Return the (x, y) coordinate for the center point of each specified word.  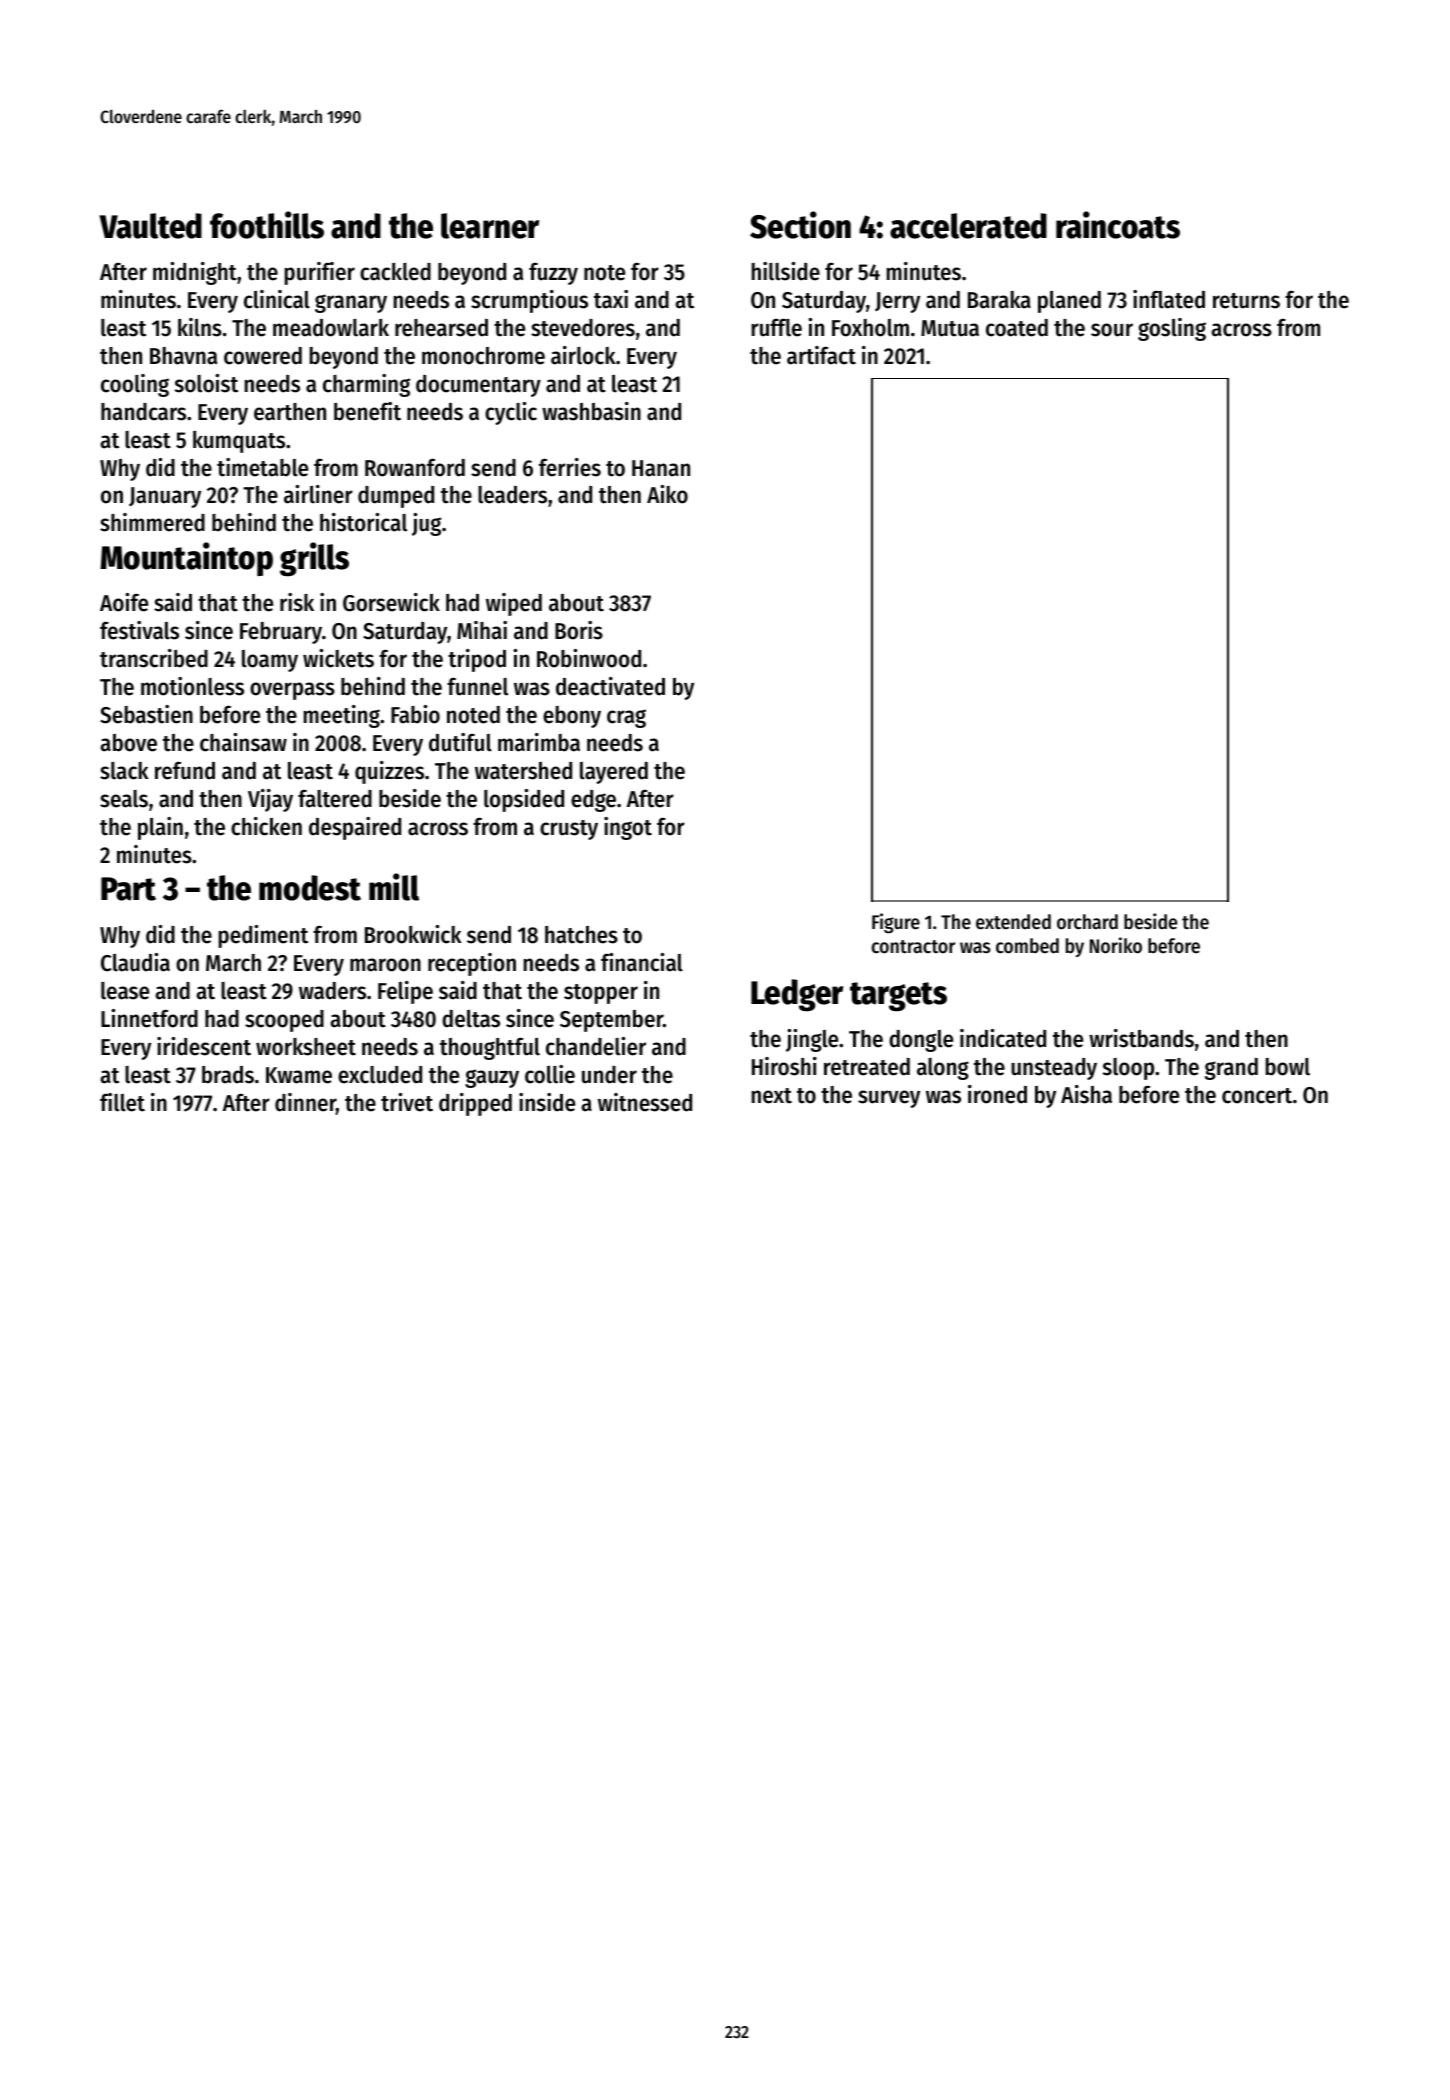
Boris (579, 630)
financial (642, 962)
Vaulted (150, 226)
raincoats (1118, 225)
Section (800, 225)
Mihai (482, 630)
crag (626, 718)
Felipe (405, 992)
